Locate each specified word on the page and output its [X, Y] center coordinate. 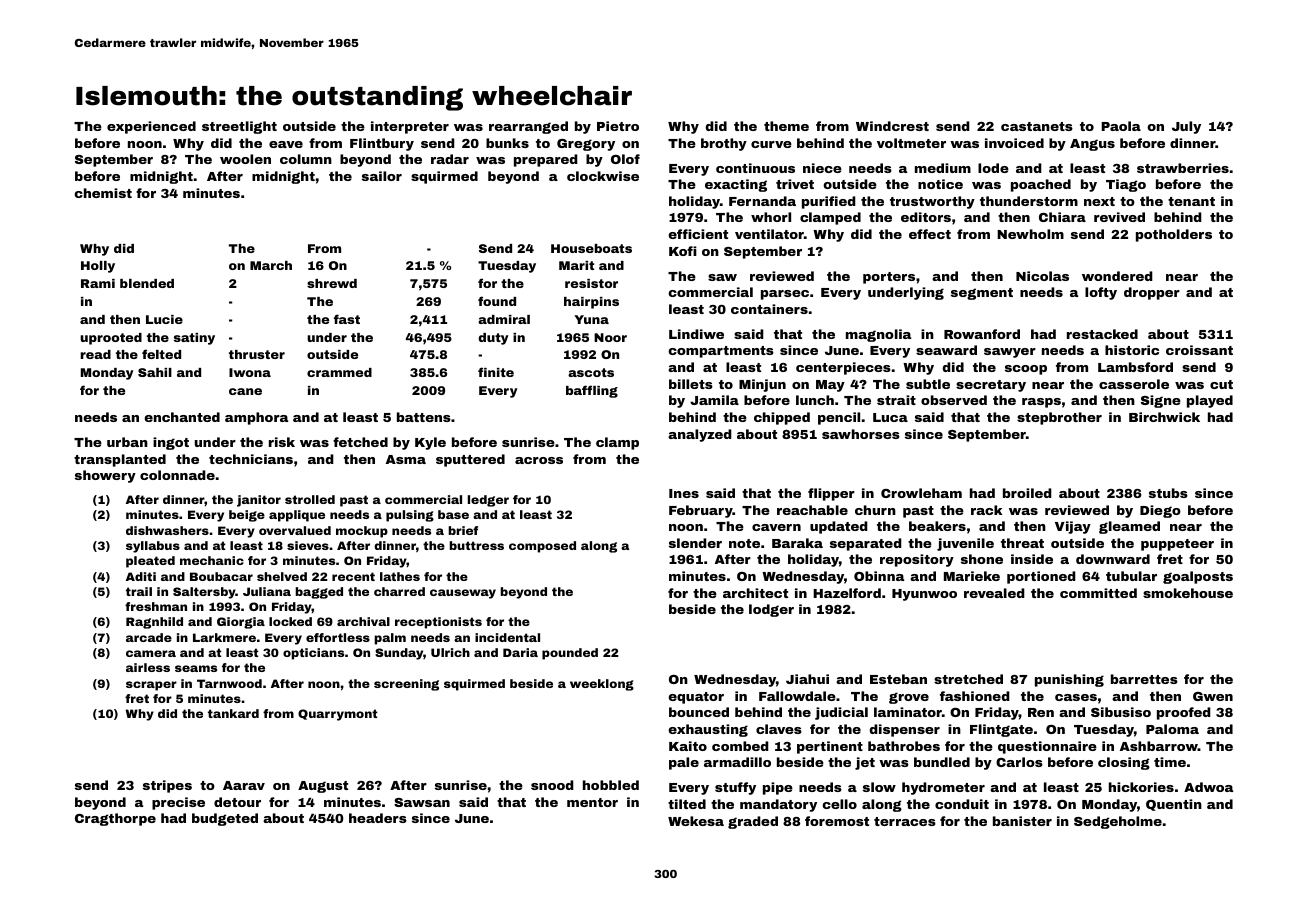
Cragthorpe [115, 819]
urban [127, 442]
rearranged [528, 127]
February [701, 511]
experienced [151, 127]
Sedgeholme [1118, 822]
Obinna [879, 576]
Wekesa [696, 821]
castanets [1037, 126]
